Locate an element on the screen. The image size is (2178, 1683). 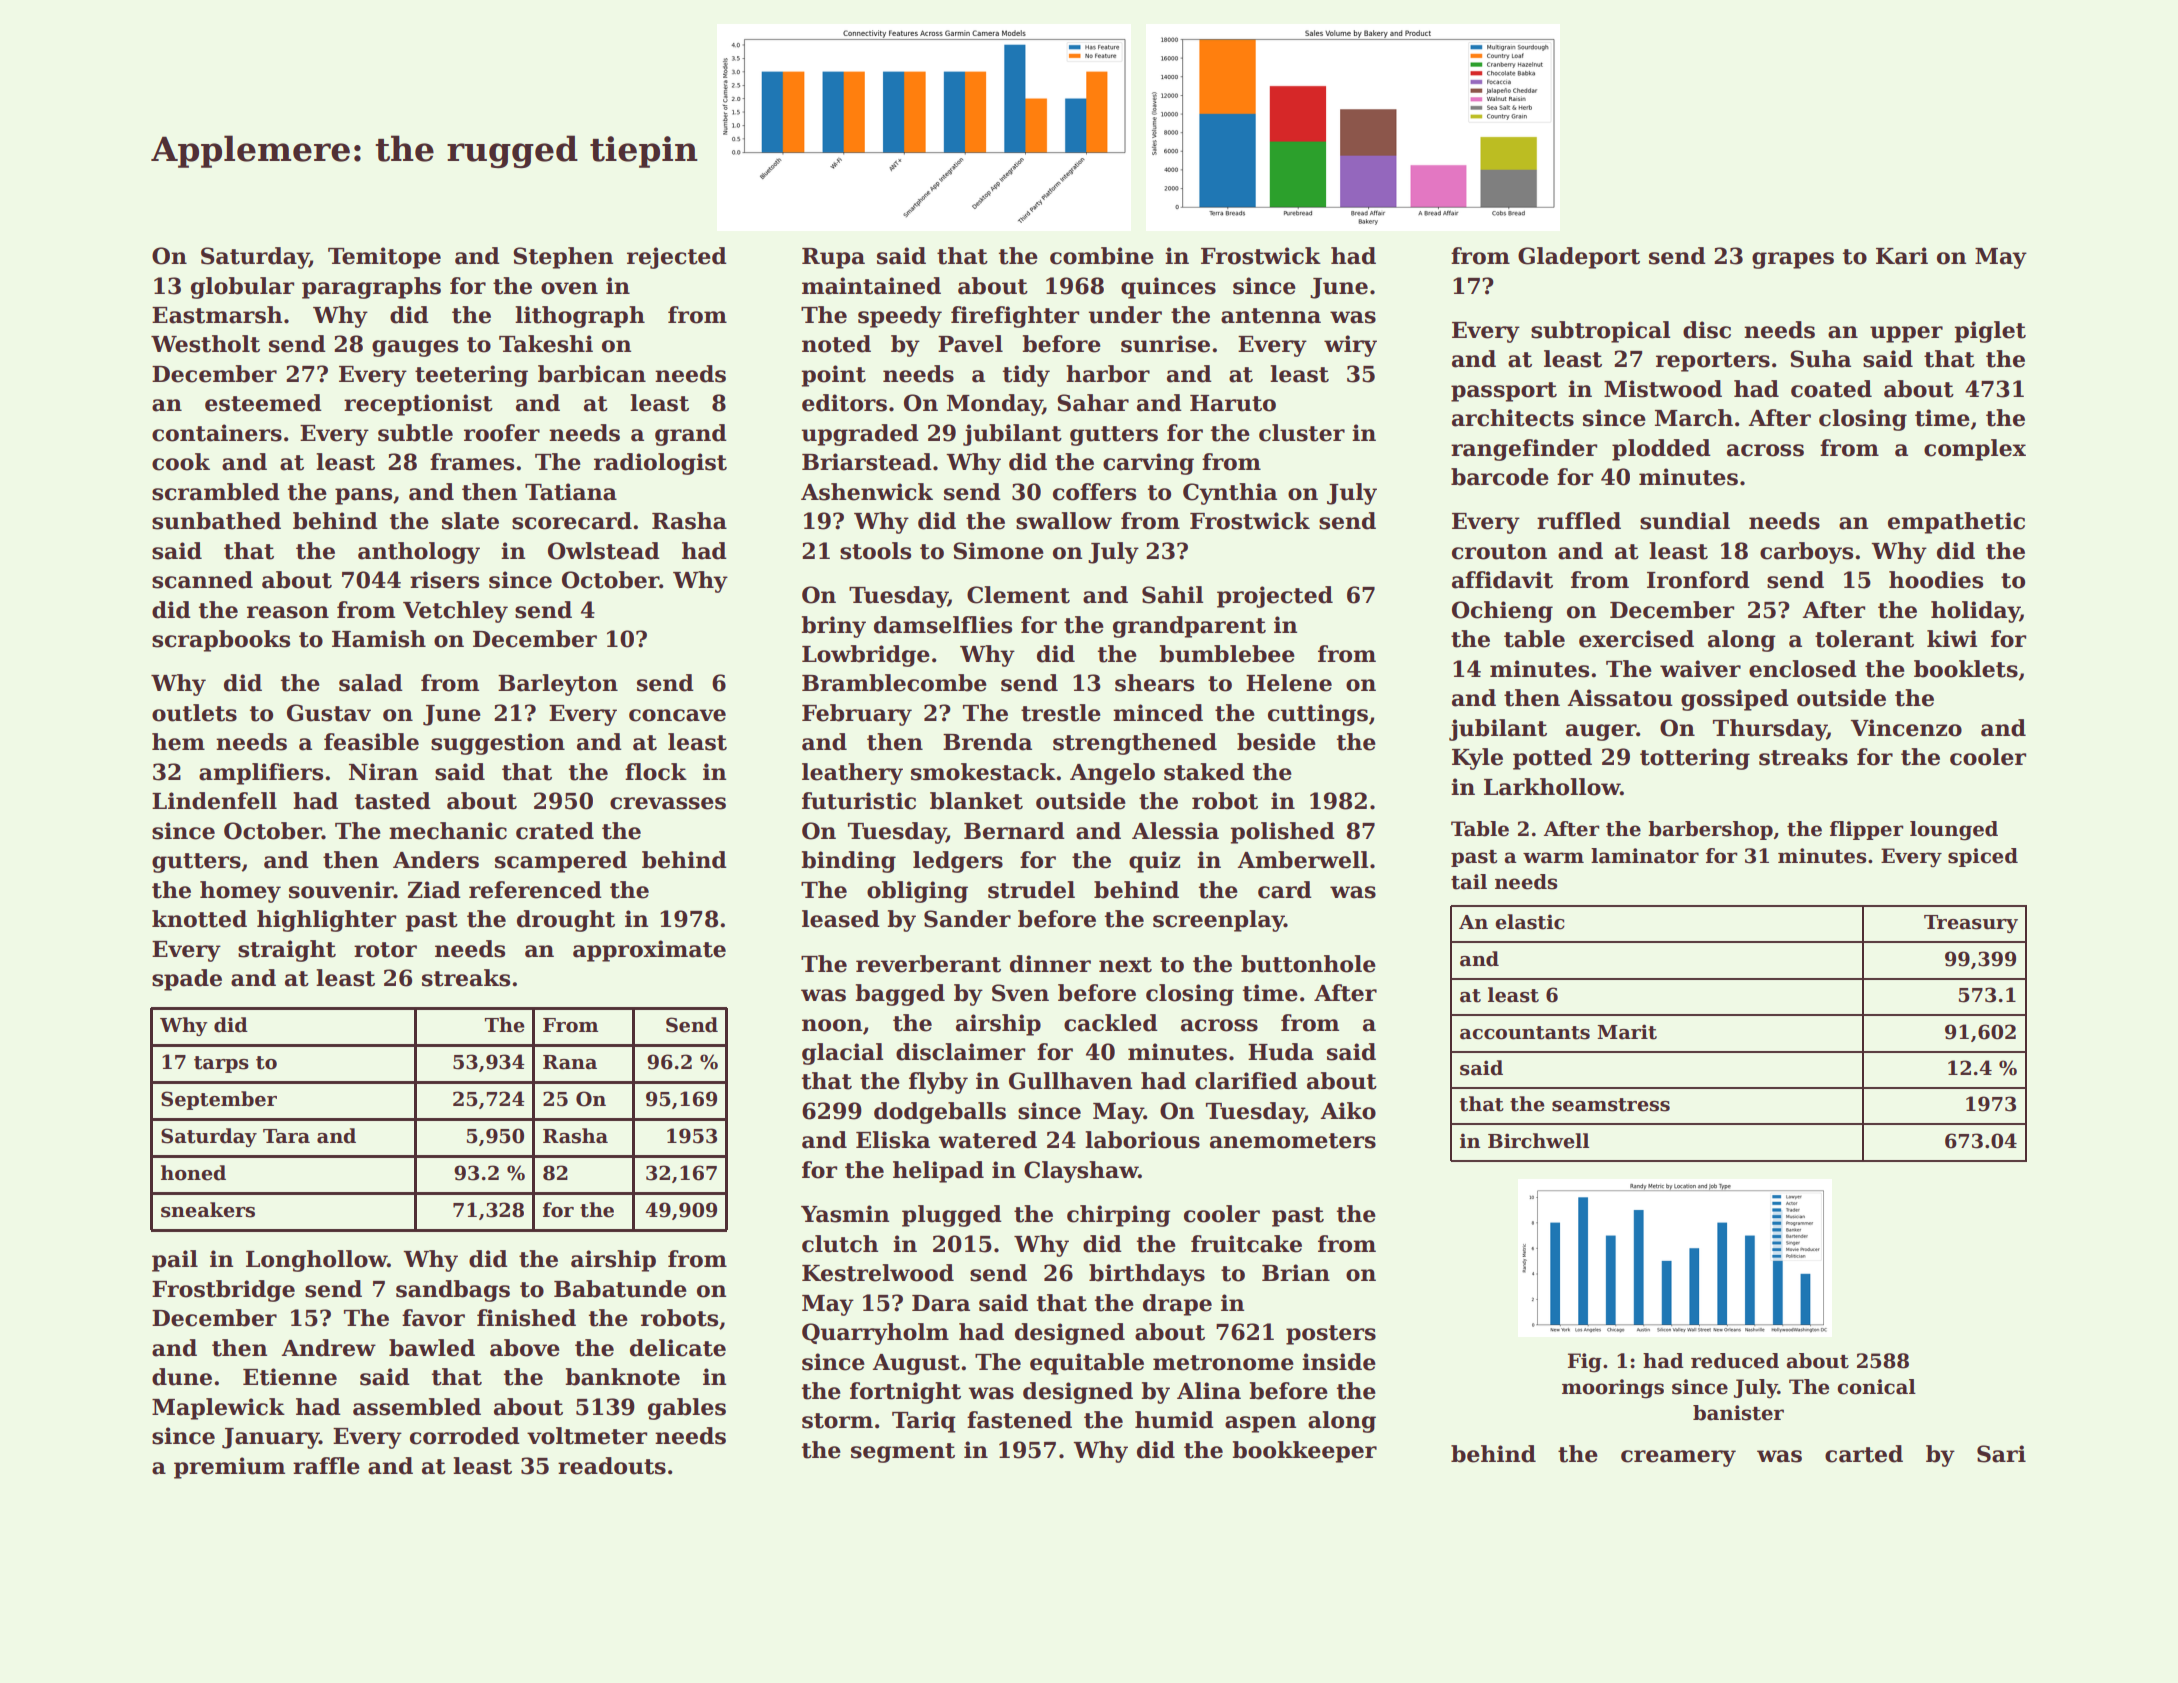
cluster is located at coordinates (1302, 433).
